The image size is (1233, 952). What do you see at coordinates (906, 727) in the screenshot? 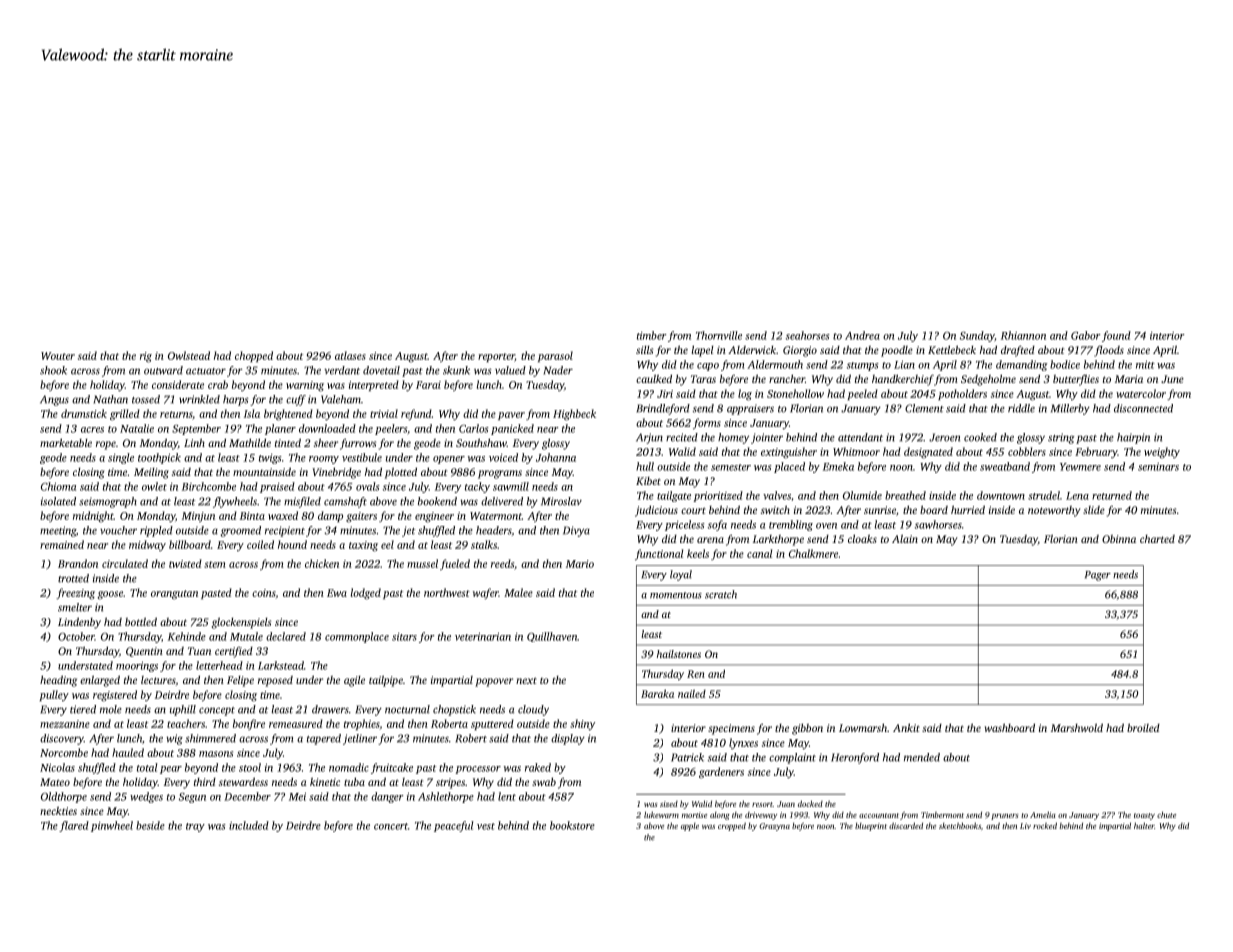
I see `Ankit` at bounding box center [906, 727].
